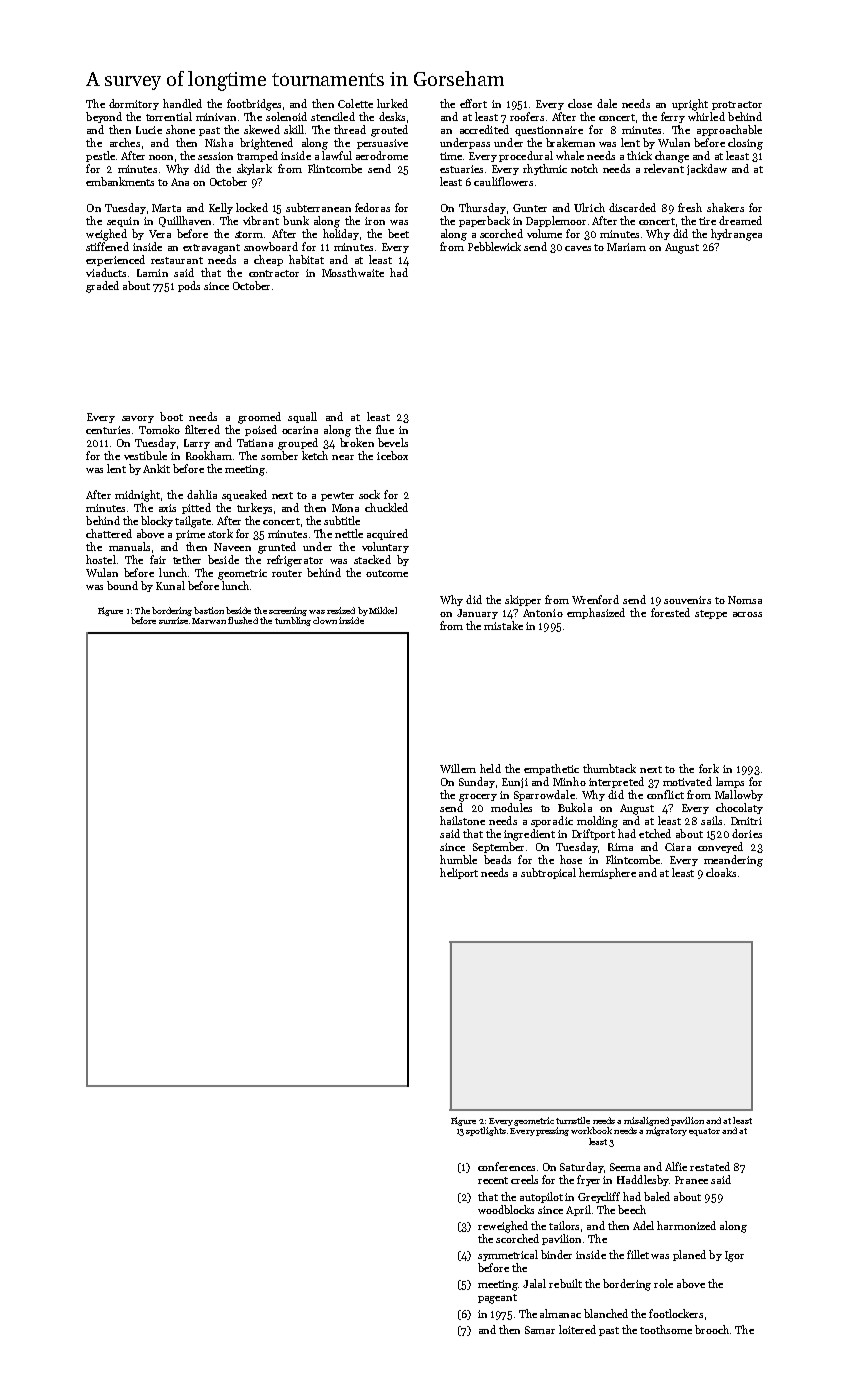  What do you see at coordinates (690, 105) in the screenshot?
I see `upright` at bounding box center [690, 105].
